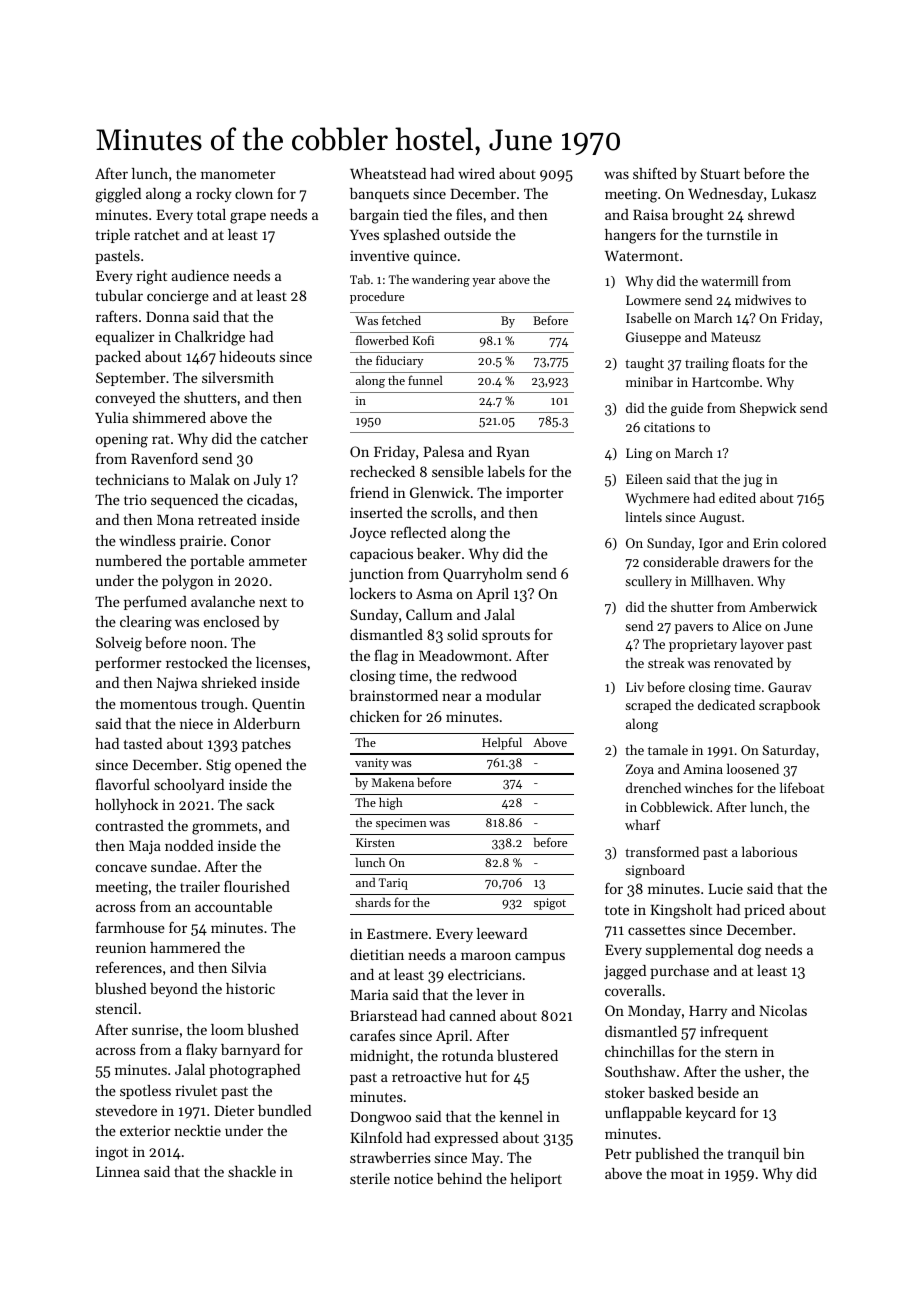 The image size is (924, 1308). Describe the element at coordinates (388, 173) in the image. I see `Wheatstead` at that location.
